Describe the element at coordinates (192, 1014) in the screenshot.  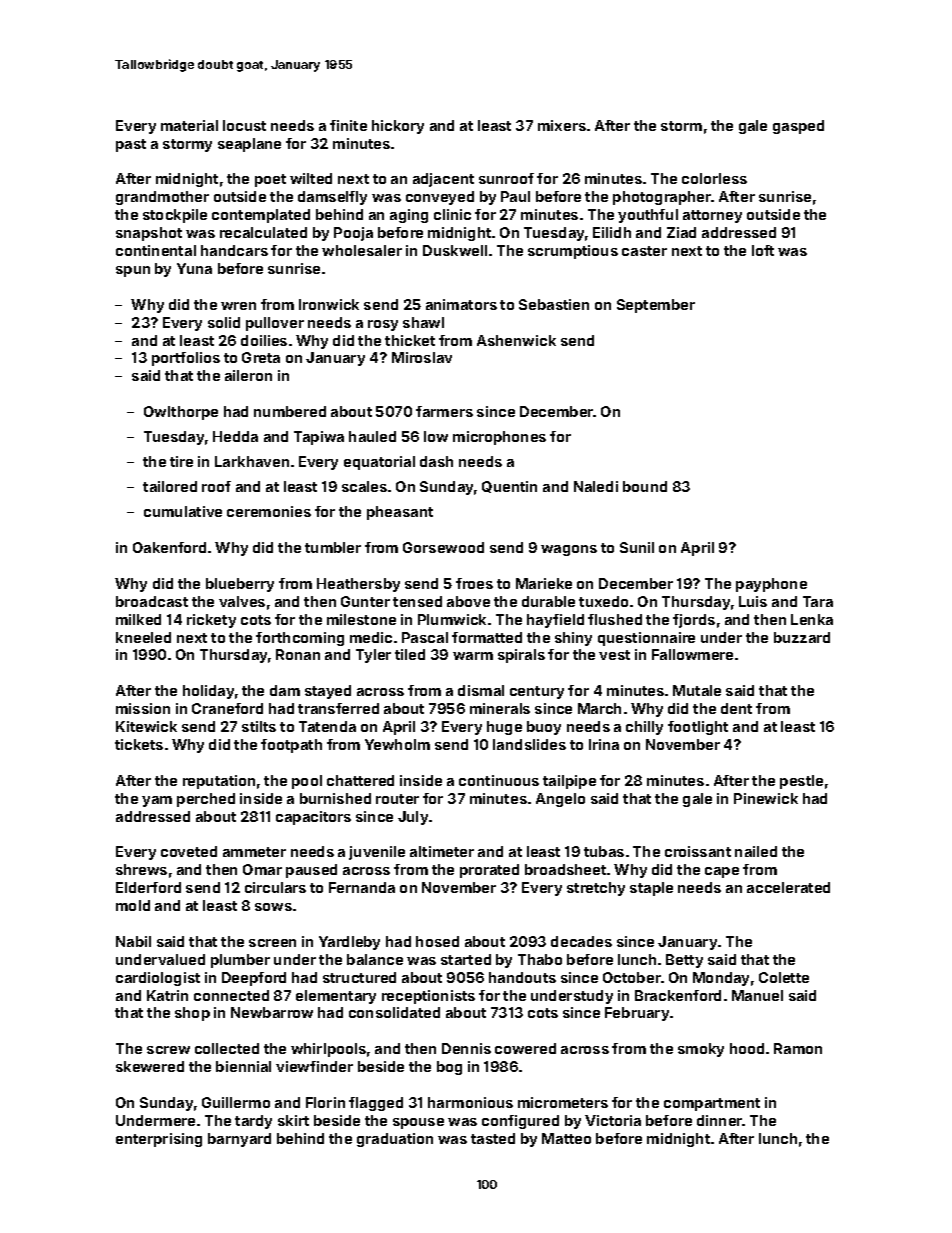
I see `shop` at that location.
